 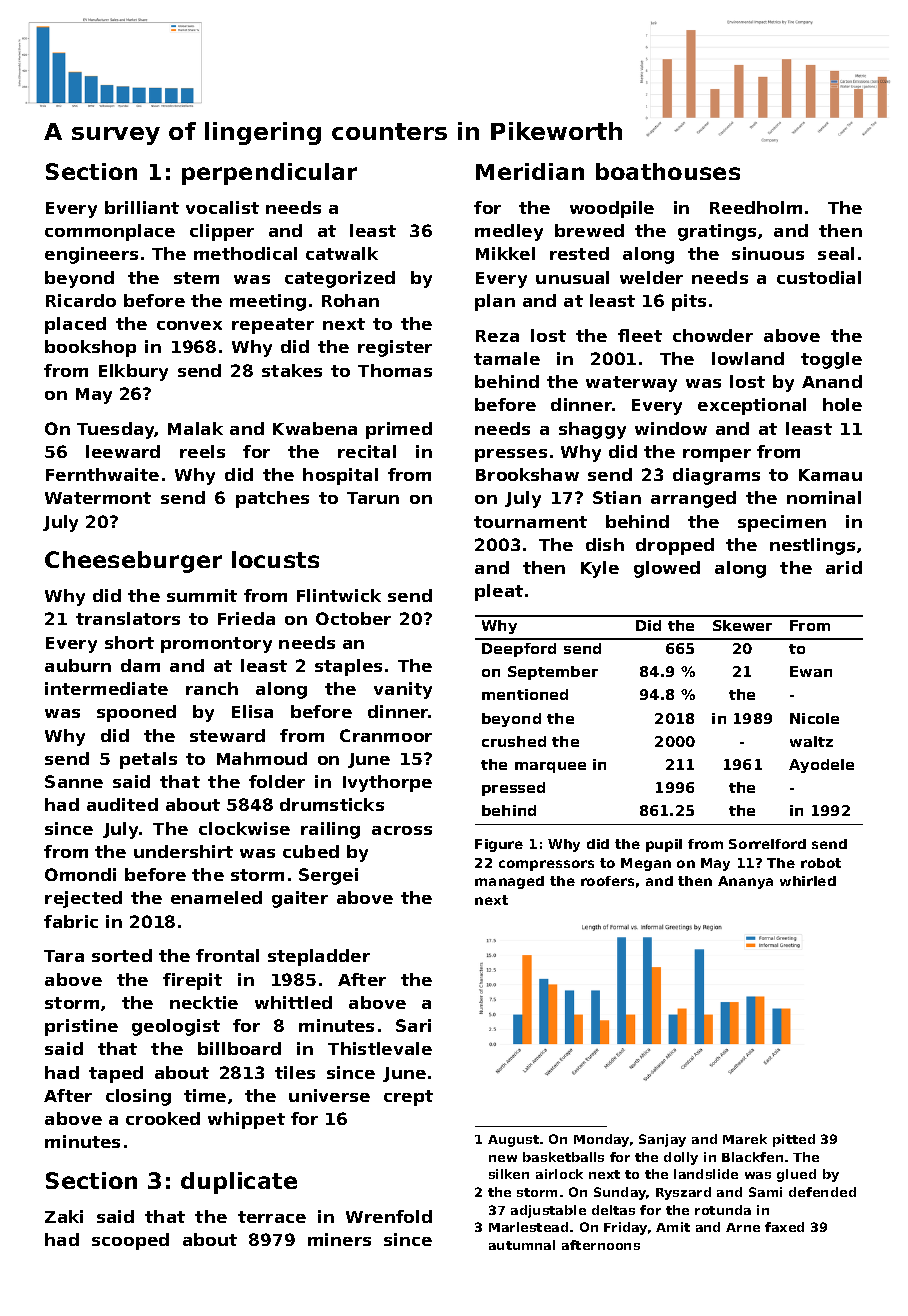 I want to click on compressors, so click(x=546, y=865).
